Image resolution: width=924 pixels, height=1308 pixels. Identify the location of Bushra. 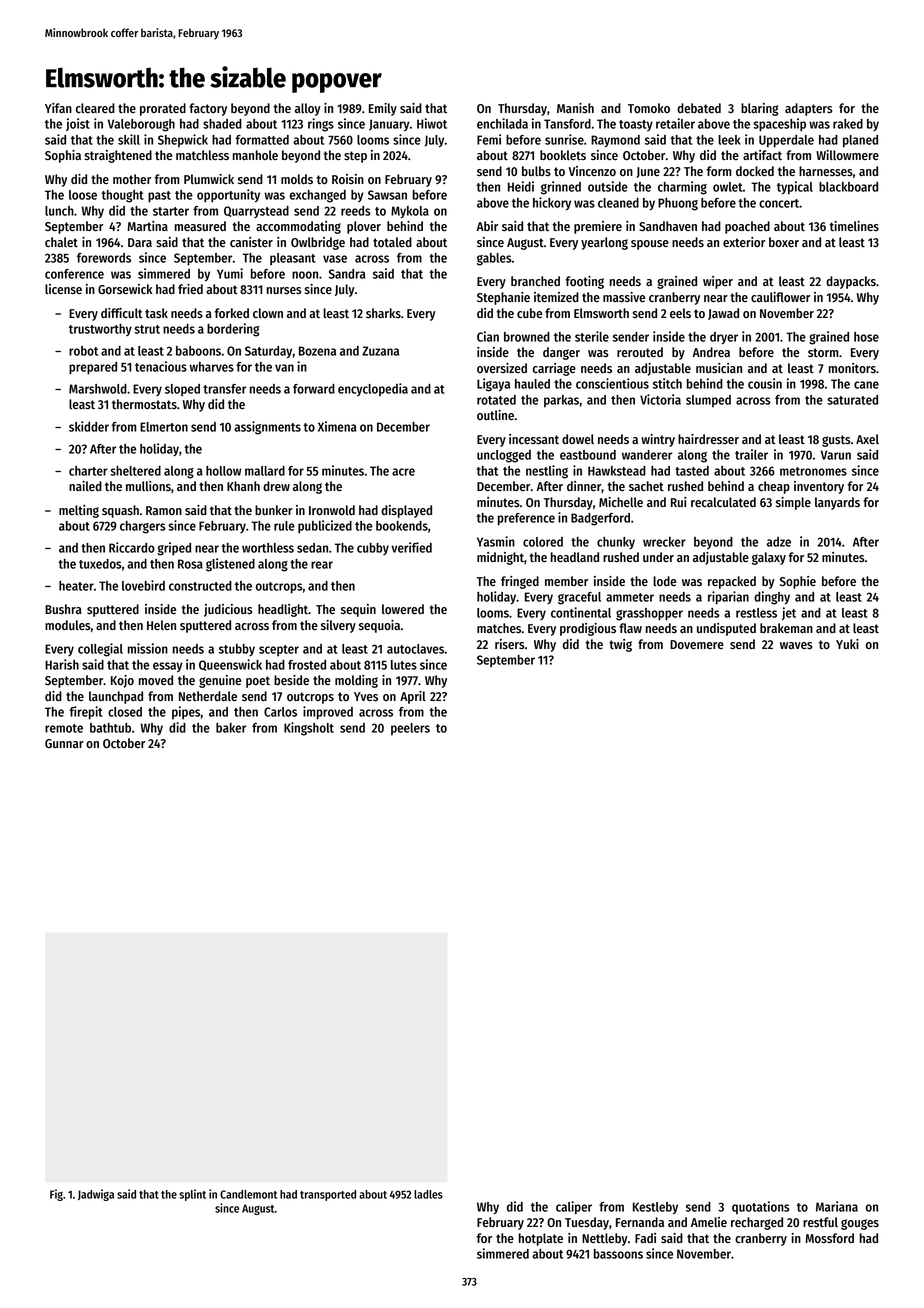
(63, 609).
